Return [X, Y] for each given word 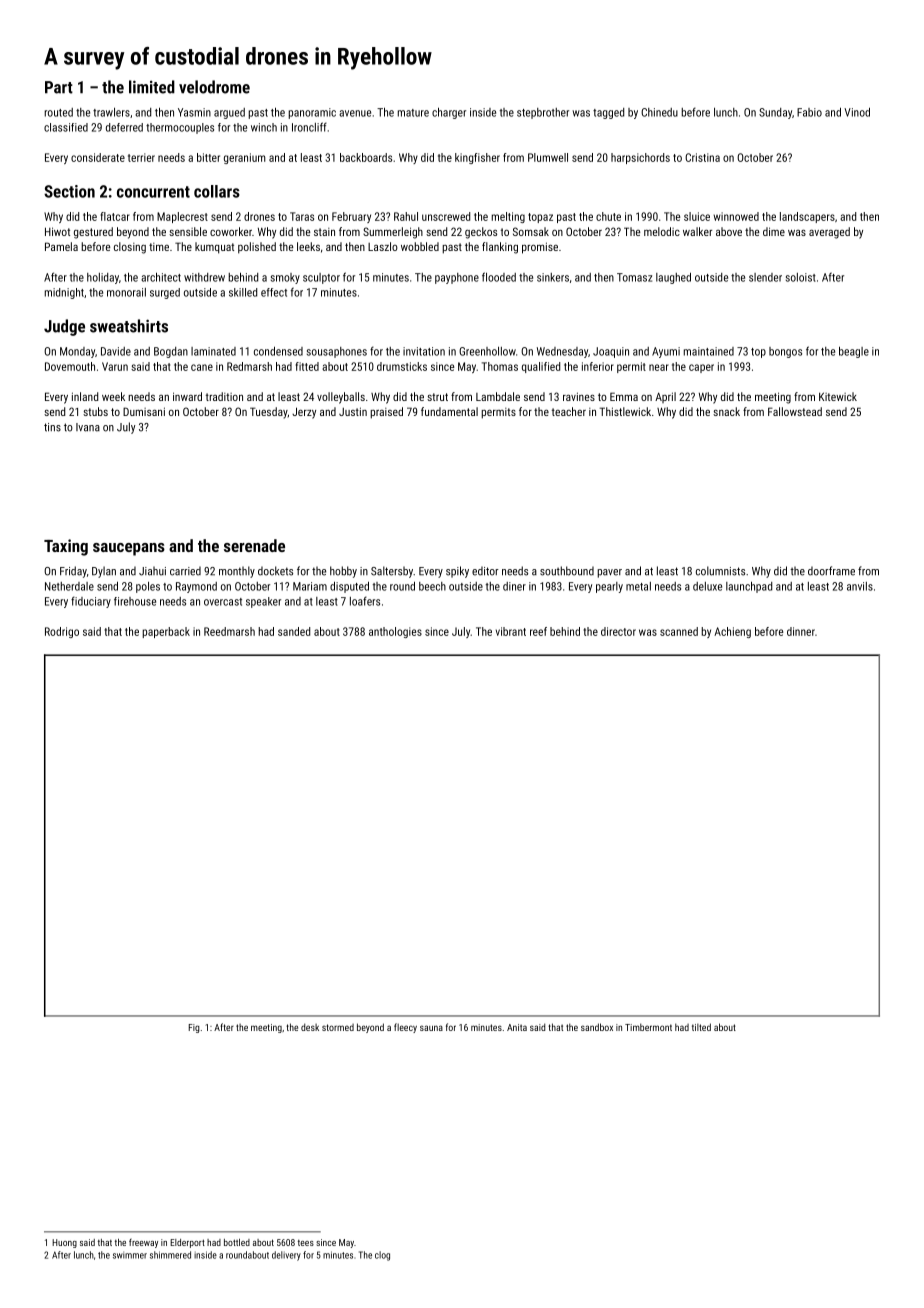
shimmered [170, 1255]
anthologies [395, 632]
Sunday [775, 113]
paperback [166, 632]
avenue [355, 113]
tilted [701, 1027]
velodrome [214, 87]
